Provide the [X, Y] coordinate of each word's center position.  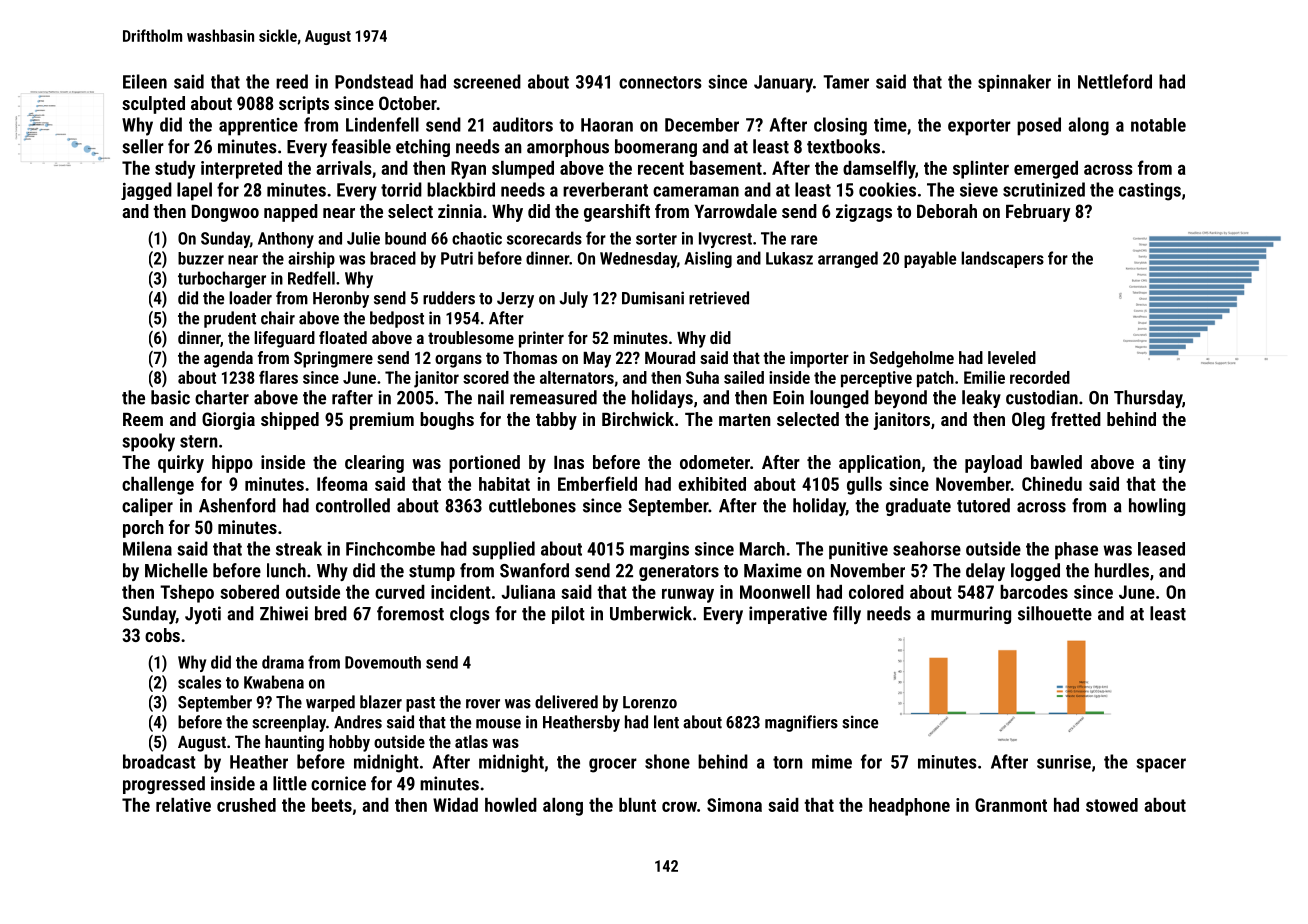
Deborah [947, 211]
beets [332, 805]
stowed [1112, 805]
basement [726, 168]
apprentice [258, 127]
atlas [471, 741]
